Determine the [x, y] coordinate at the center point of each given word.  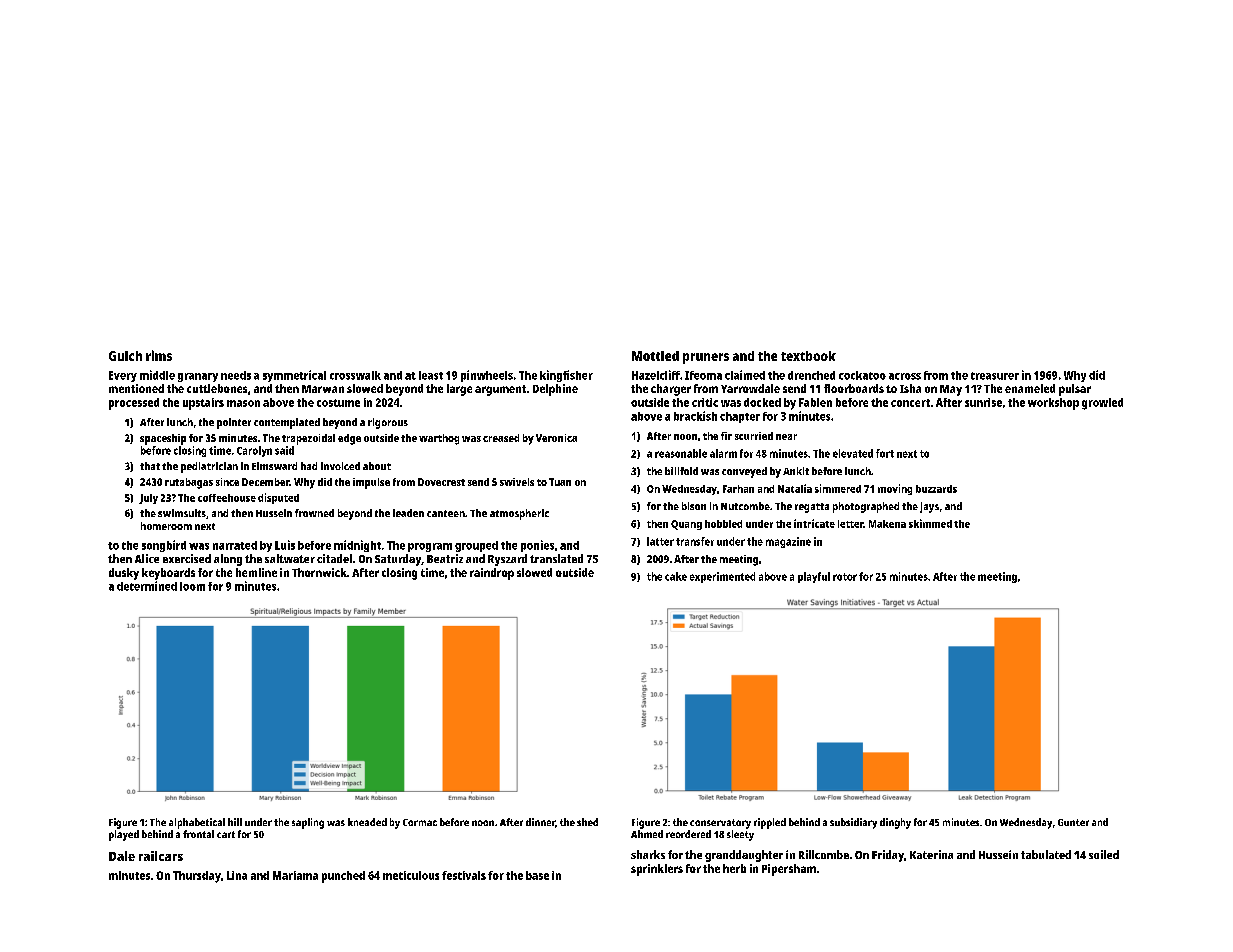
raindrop [492, 574]
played [124, 835]
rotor [845, 577]
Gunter [1073, 822]
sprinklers [657, 870]
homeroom [166, 526]
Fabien [815, 402]
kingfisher [566, 376]
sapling [308, 823]
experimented [722, 577]
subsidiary [853, 823]
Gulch [125, 356]
